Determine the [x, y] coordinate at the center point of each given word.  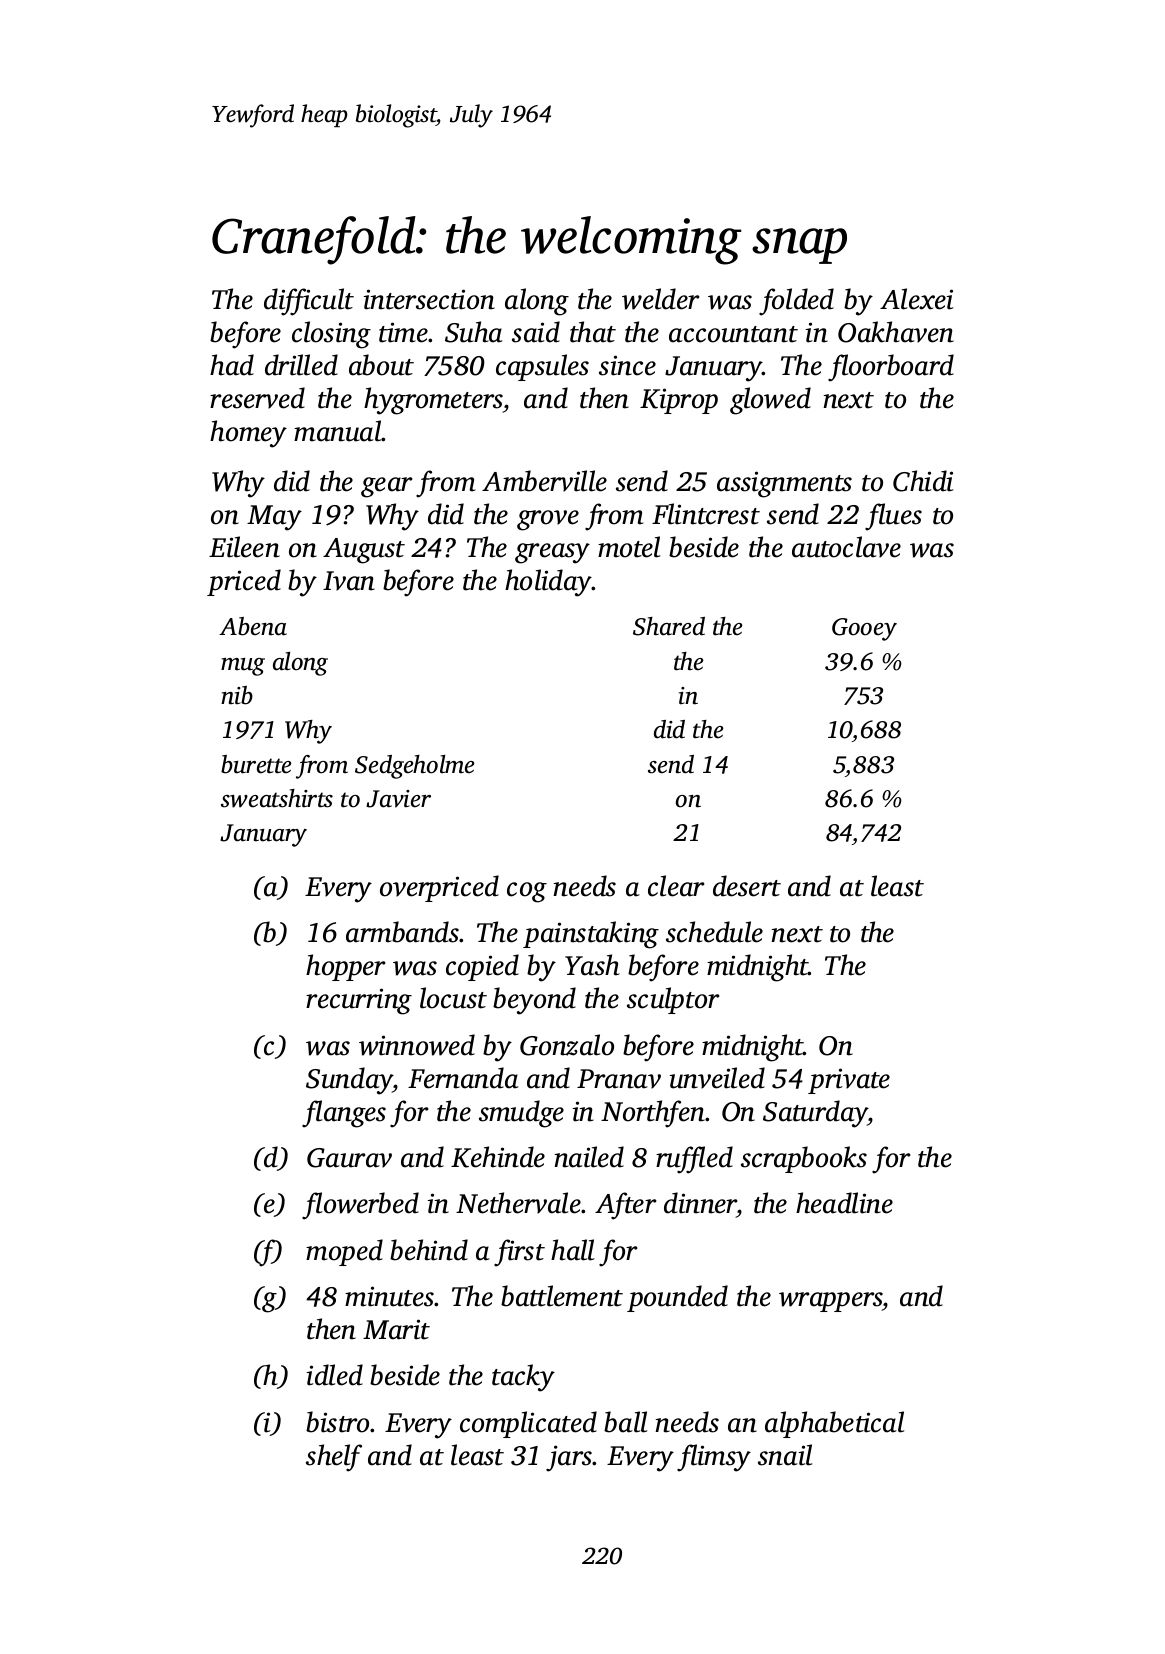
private [849, 1081]
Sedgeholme [414, 767]
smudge [521, 1114]
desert [747, 886]
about [381, 365]
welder [660, 299]
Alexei [917, 299]
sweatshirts [277, 798]
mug [243, 667]
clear [676, 886]
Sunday [349, 1081]
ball [625, 1422]
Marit [396, 1329]
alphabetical [834, 1424]
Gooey [864, 629]
